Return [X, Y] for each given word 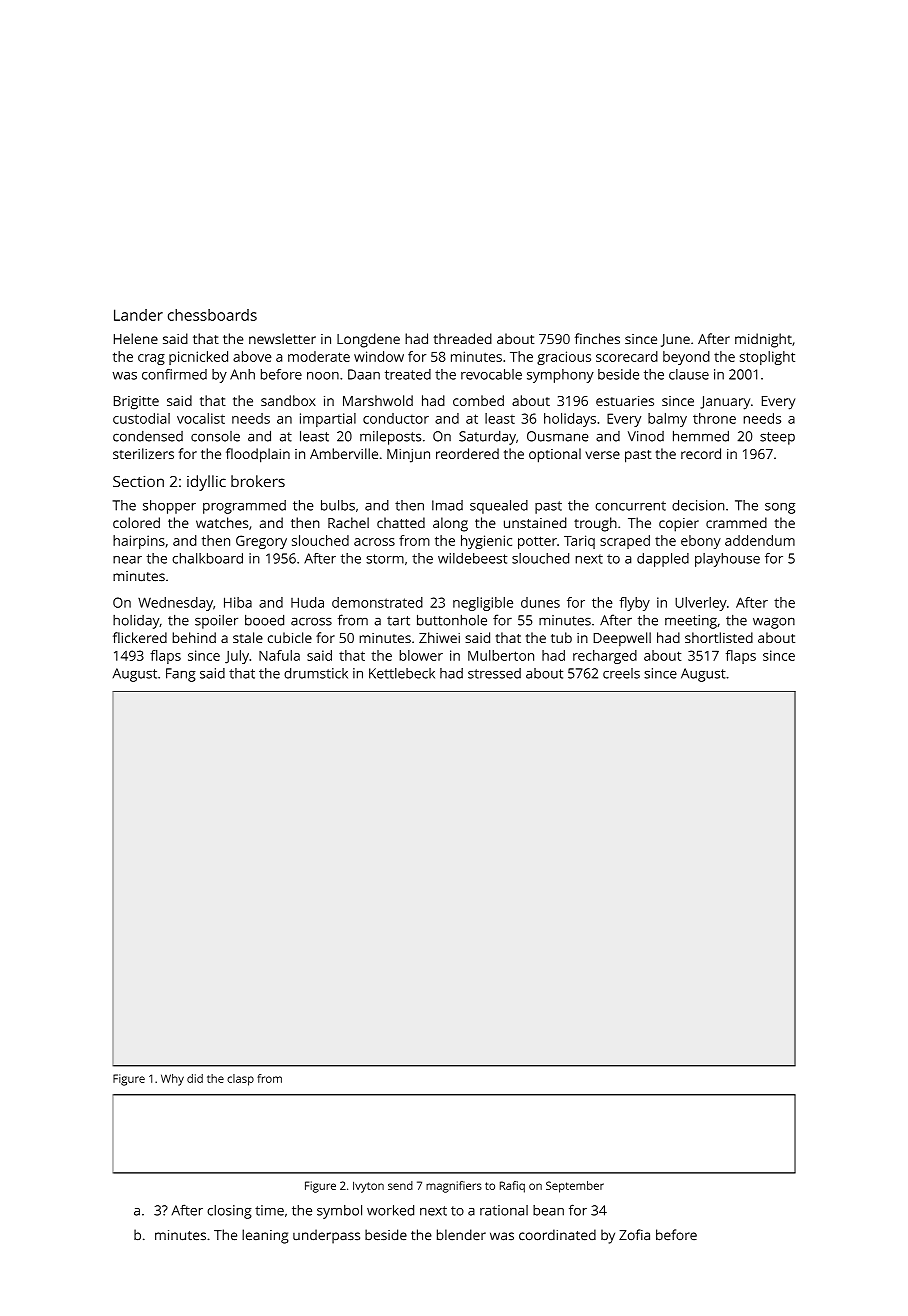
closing [229, 1212]
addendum [760, 540]
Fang [181, 675]
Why [172, 1080]
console [215, 436]
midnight [763, 340]
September [575, 1187]
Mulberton [501, 655]
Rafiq [512, 1187]
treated [408, 374]
